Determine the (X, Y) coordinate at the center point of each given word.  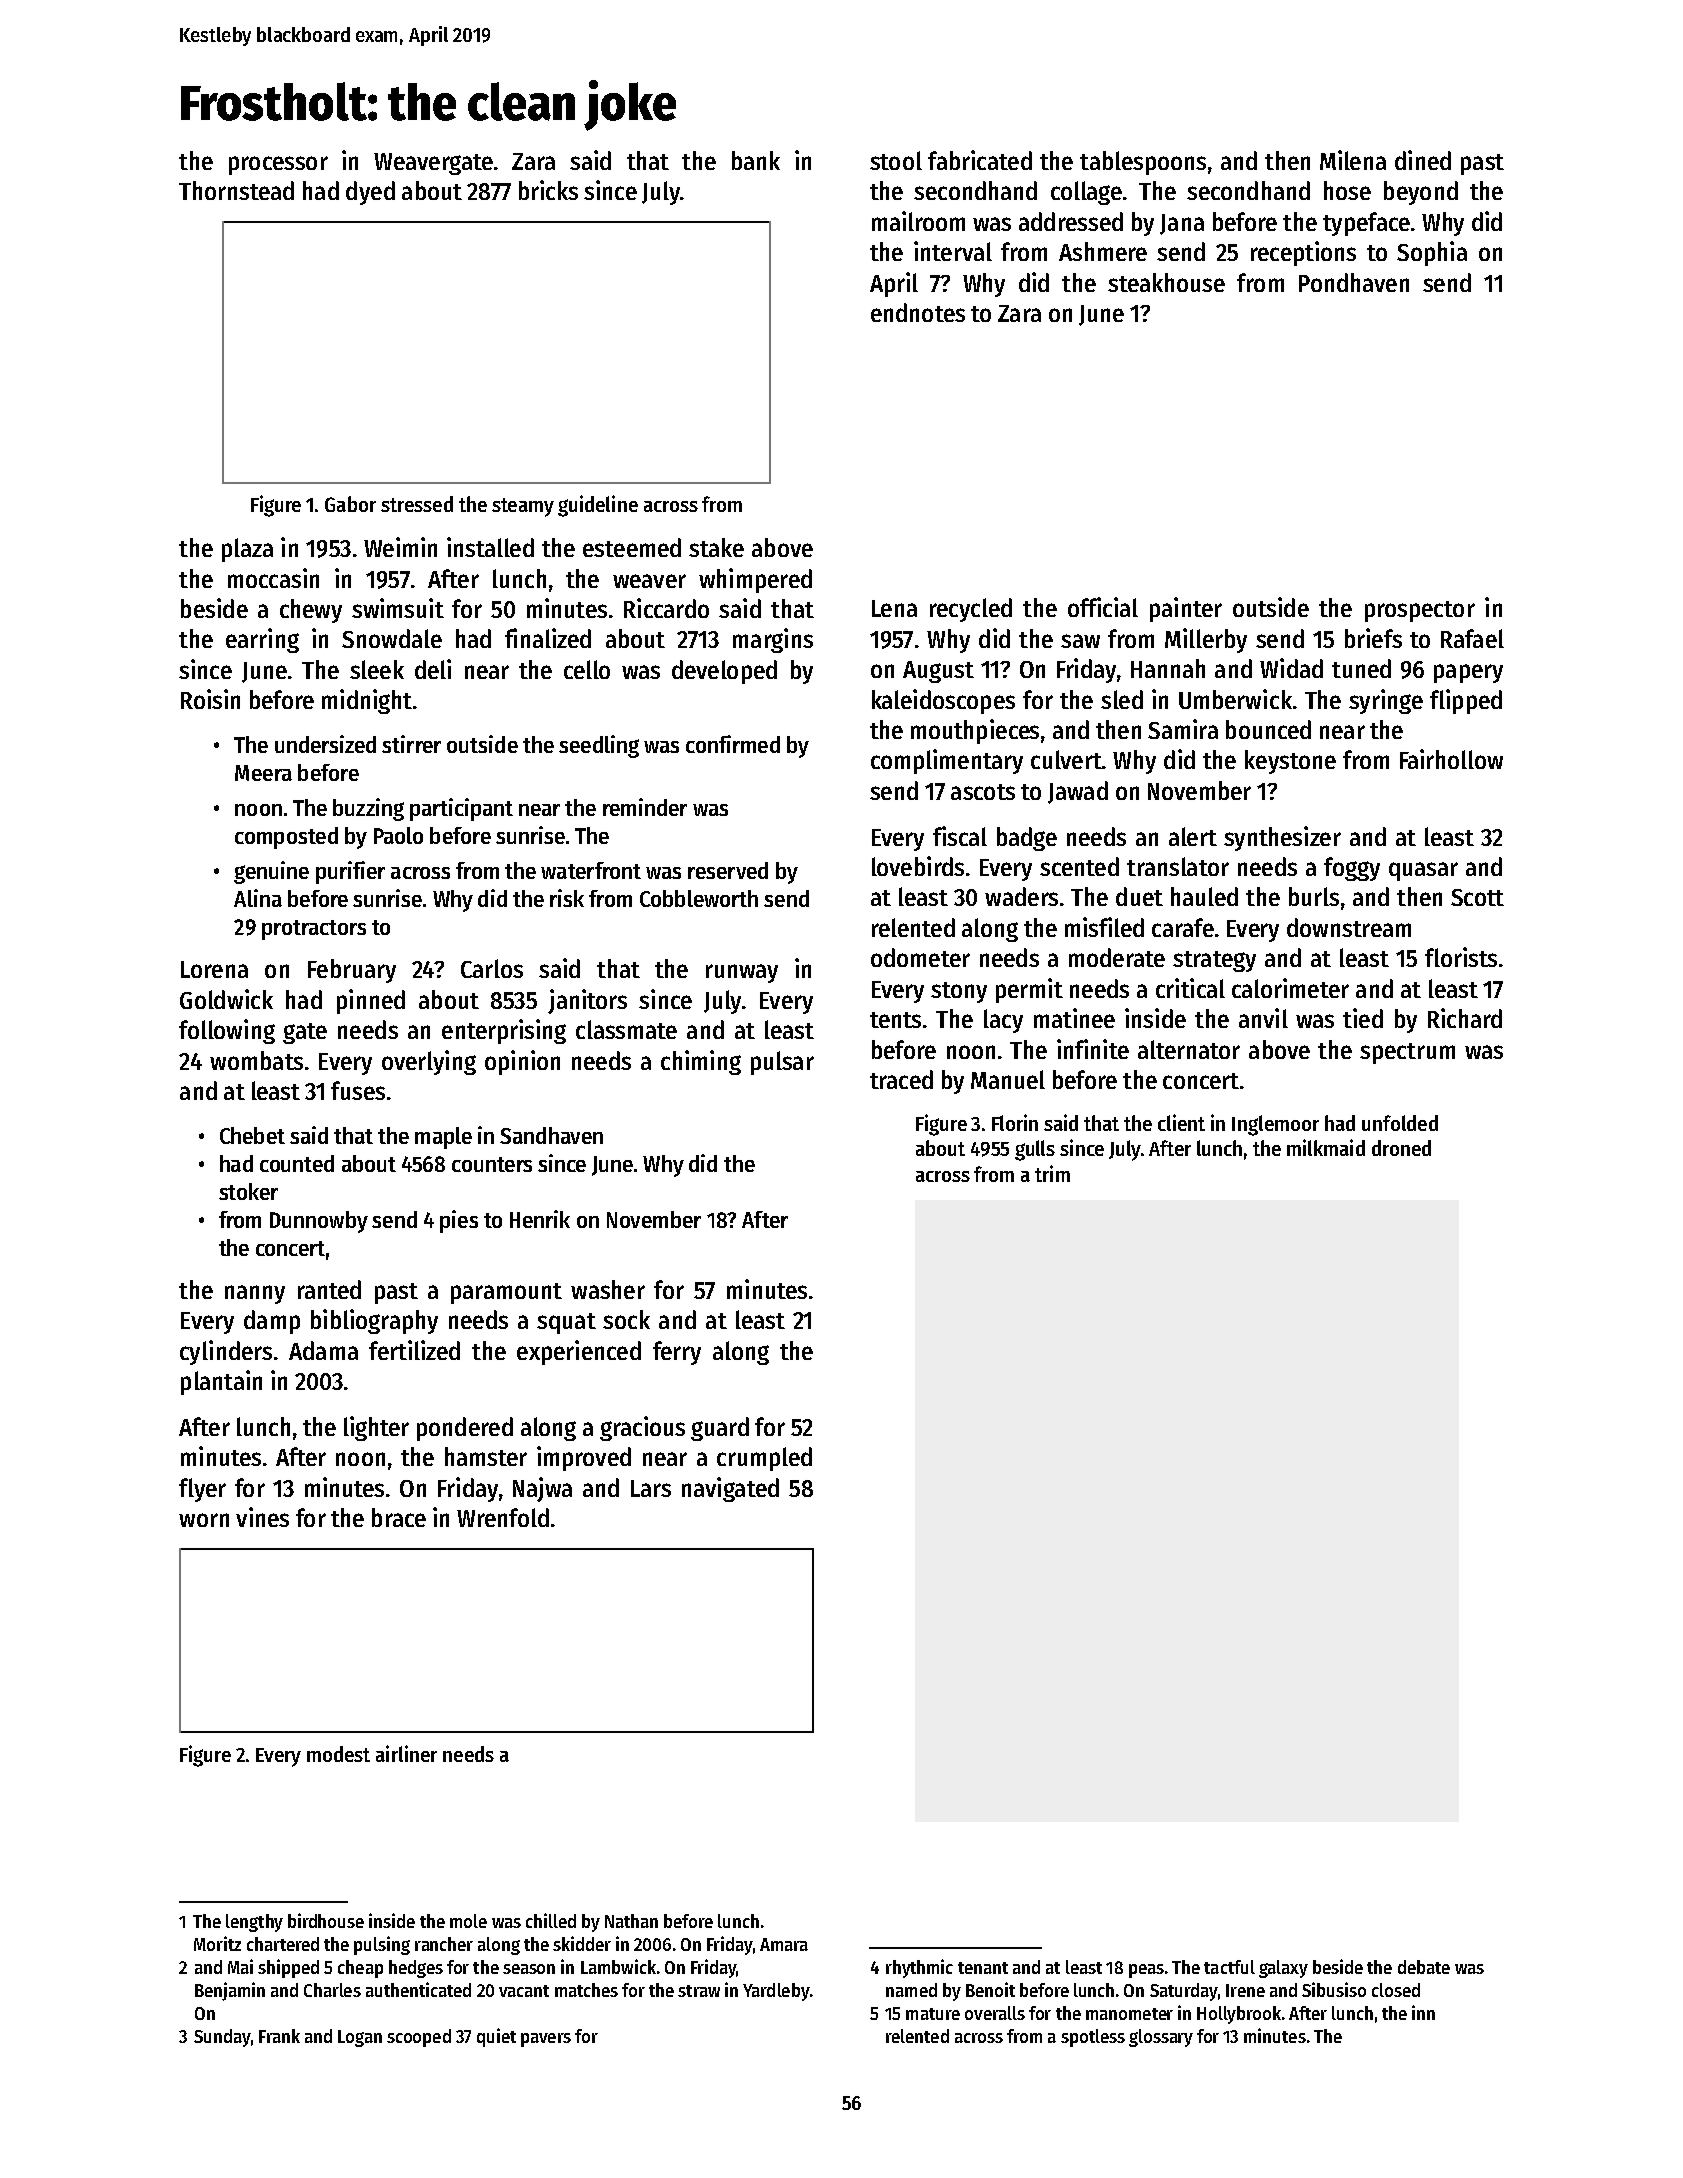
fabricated (980, 160)
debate (1424, 1967)
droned (1401, 1148)
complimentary (947, 761)
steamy (523, 507)
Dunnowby (319, 1222)
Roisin (210, 699)
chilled (551, 1920)
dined (1423, 160)
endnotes (918, 312)
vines (262, 1517)
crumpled (764, 1459)
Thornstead (236, 190)
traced (901, 1079)
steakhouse (1166, 282)
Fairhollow (1451, 759)
